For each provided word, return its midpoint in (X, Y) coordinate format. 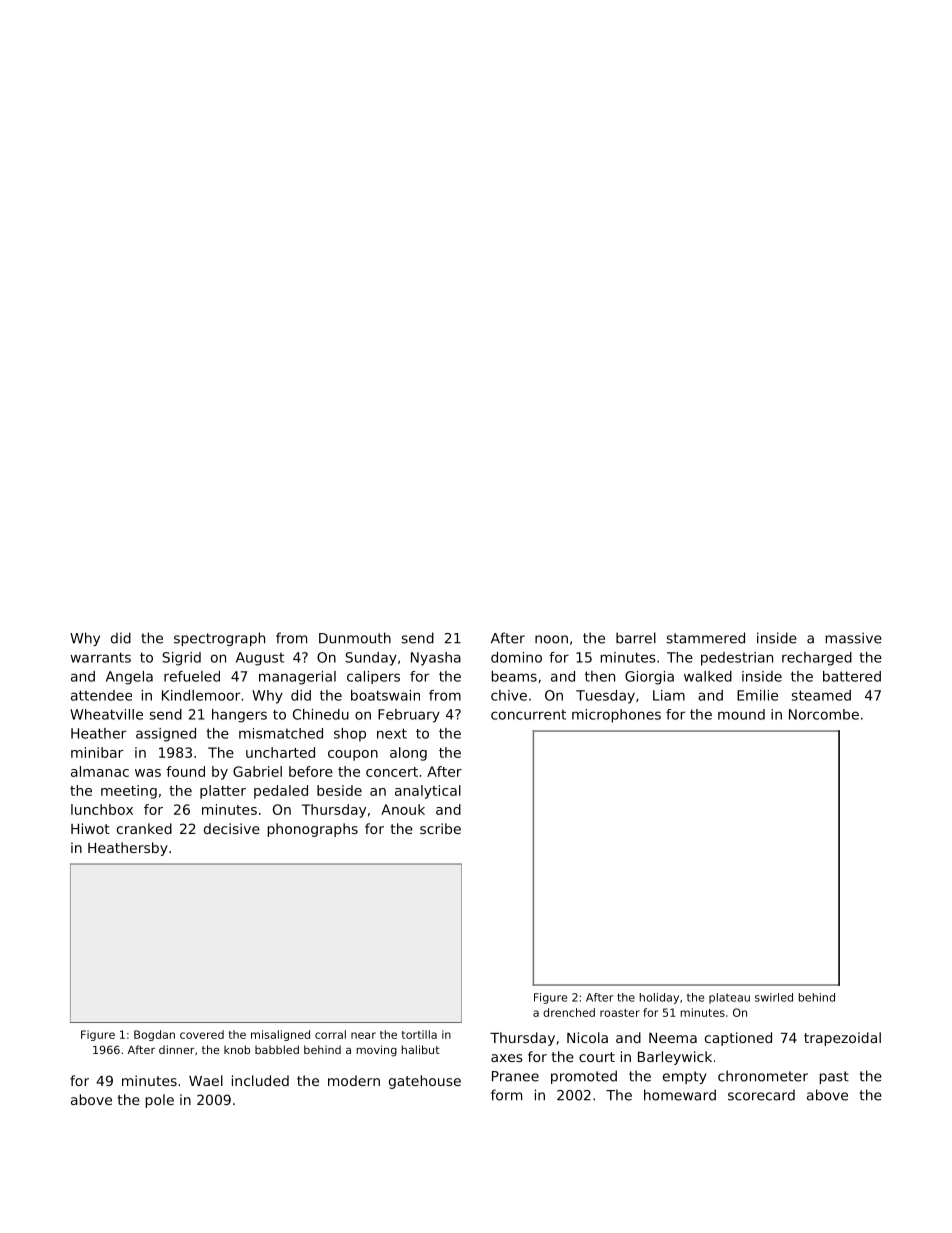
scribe (440, 828)
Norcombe (824, 714)
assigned (166, 735)
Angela (129, 678)
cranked (144, 828)
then (600, 676)
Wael (206, 1080)
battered (852, 676)
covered (202, 1034)
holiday (659, 998)
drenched (569, 1012)
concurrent (528, 715)
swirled (774, 997)
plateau (729, 998)
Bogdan (154, 1035)
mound (741, 714)
